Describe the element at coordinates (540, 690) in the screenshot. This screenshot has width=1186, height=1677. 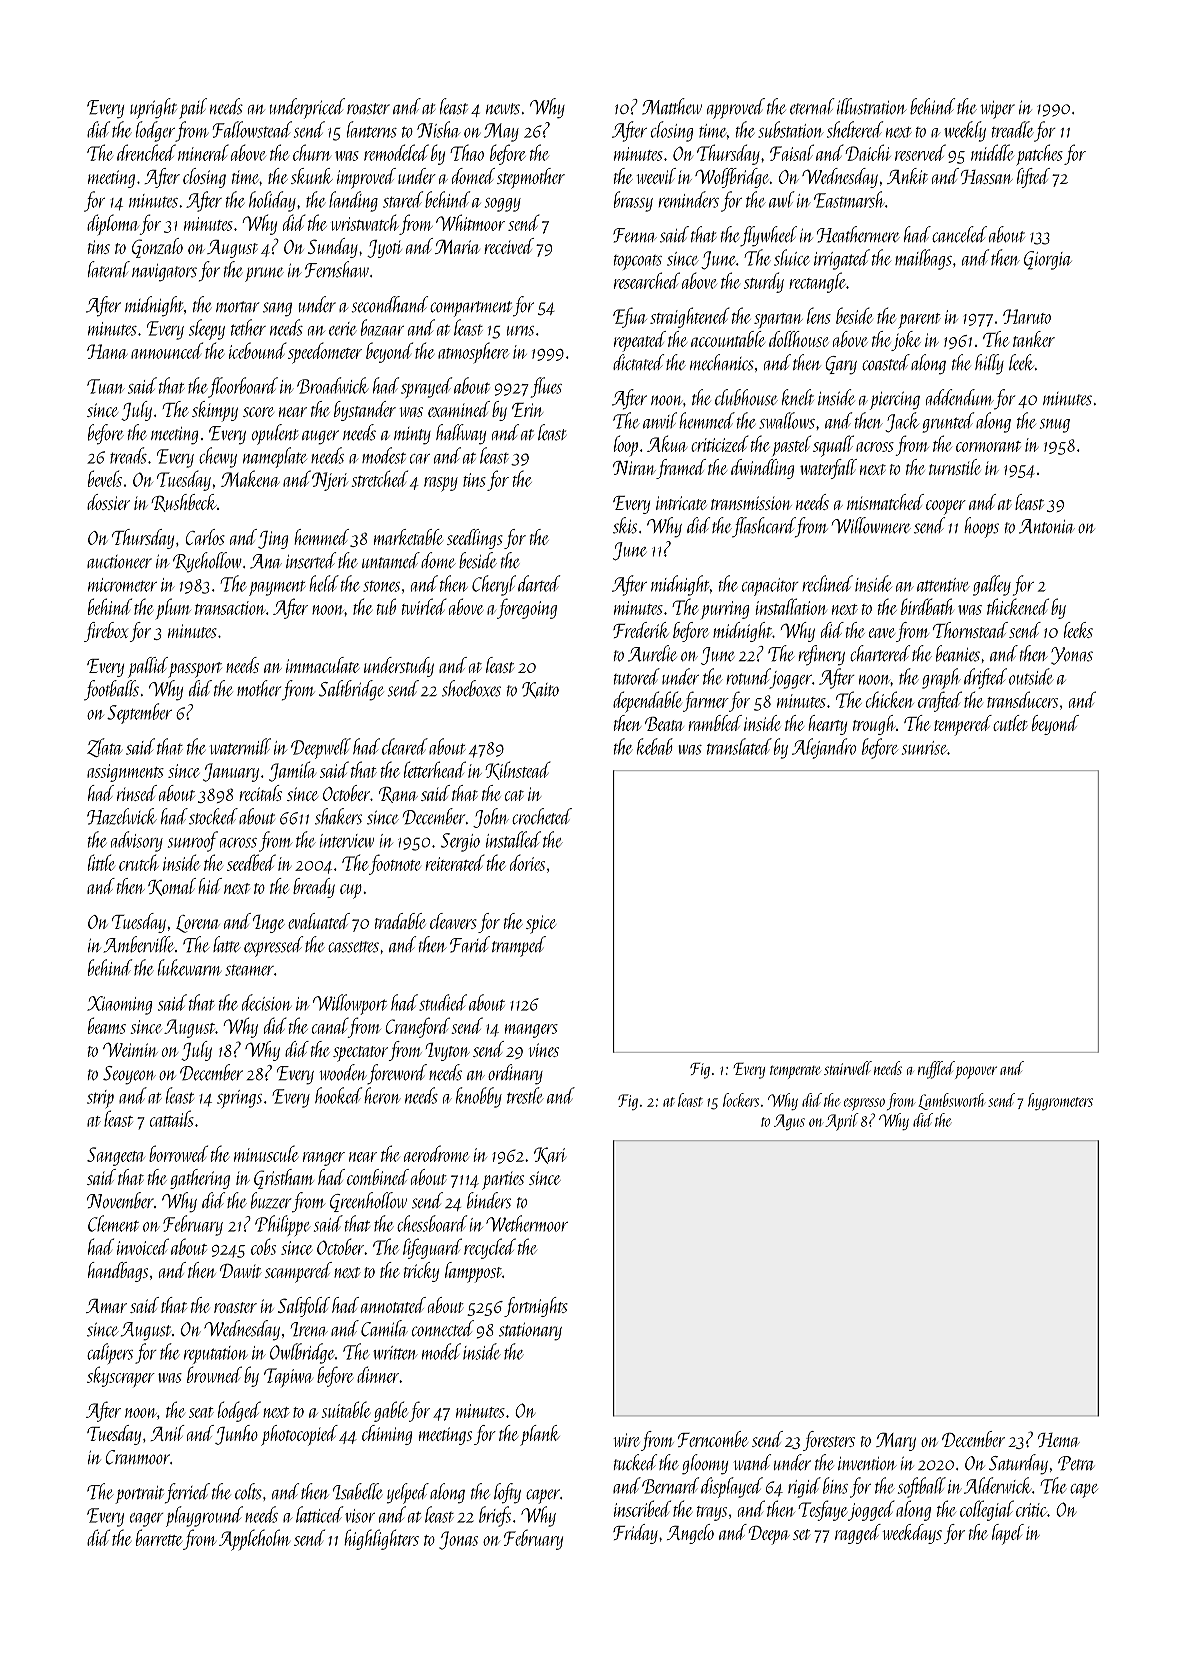
I see `Kaito` at that location.
